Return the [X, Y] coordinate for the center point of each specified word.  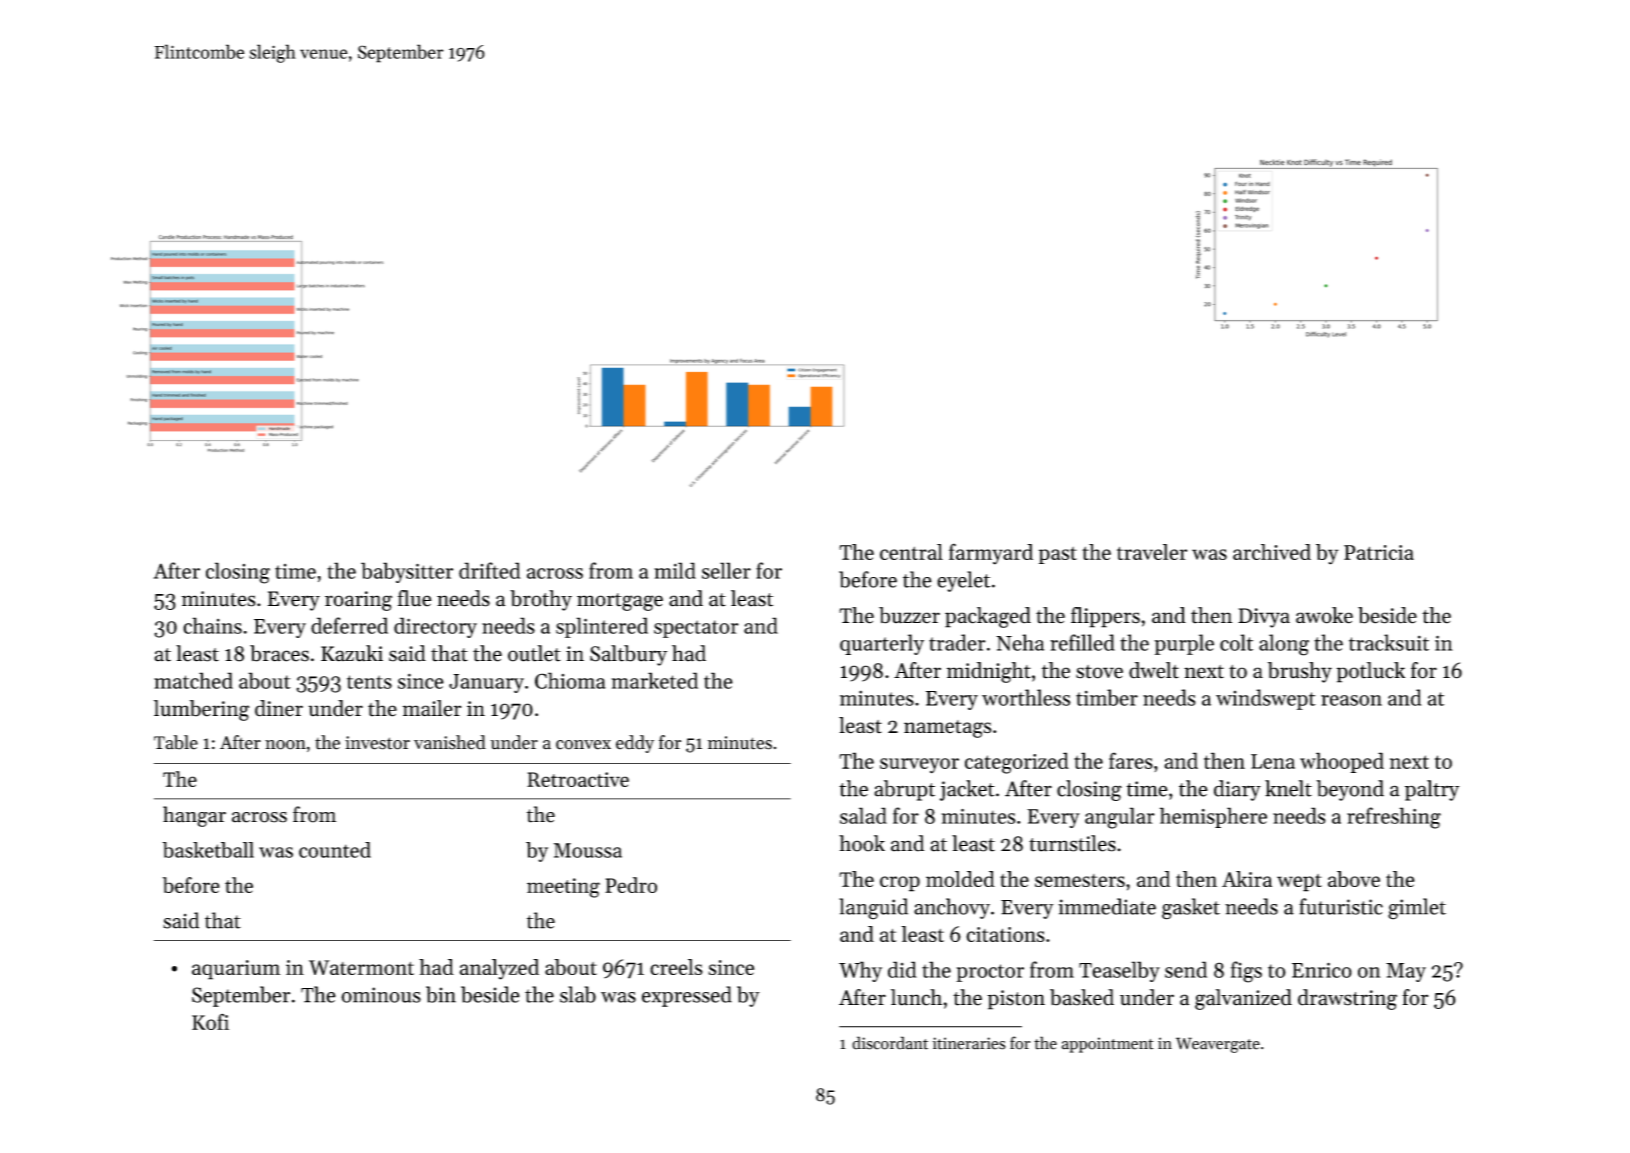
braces [279, 653]
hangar [194, 816]
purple [1184, 644]
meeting [563, 888]
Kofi [210, 1021]
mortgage [620, 602]
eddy [635, 744]
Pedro [631, 885]
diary [1237, 790]
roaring [358, 601]
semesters [1080, 880]
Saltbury [628, 655]
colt [1236, 642]
